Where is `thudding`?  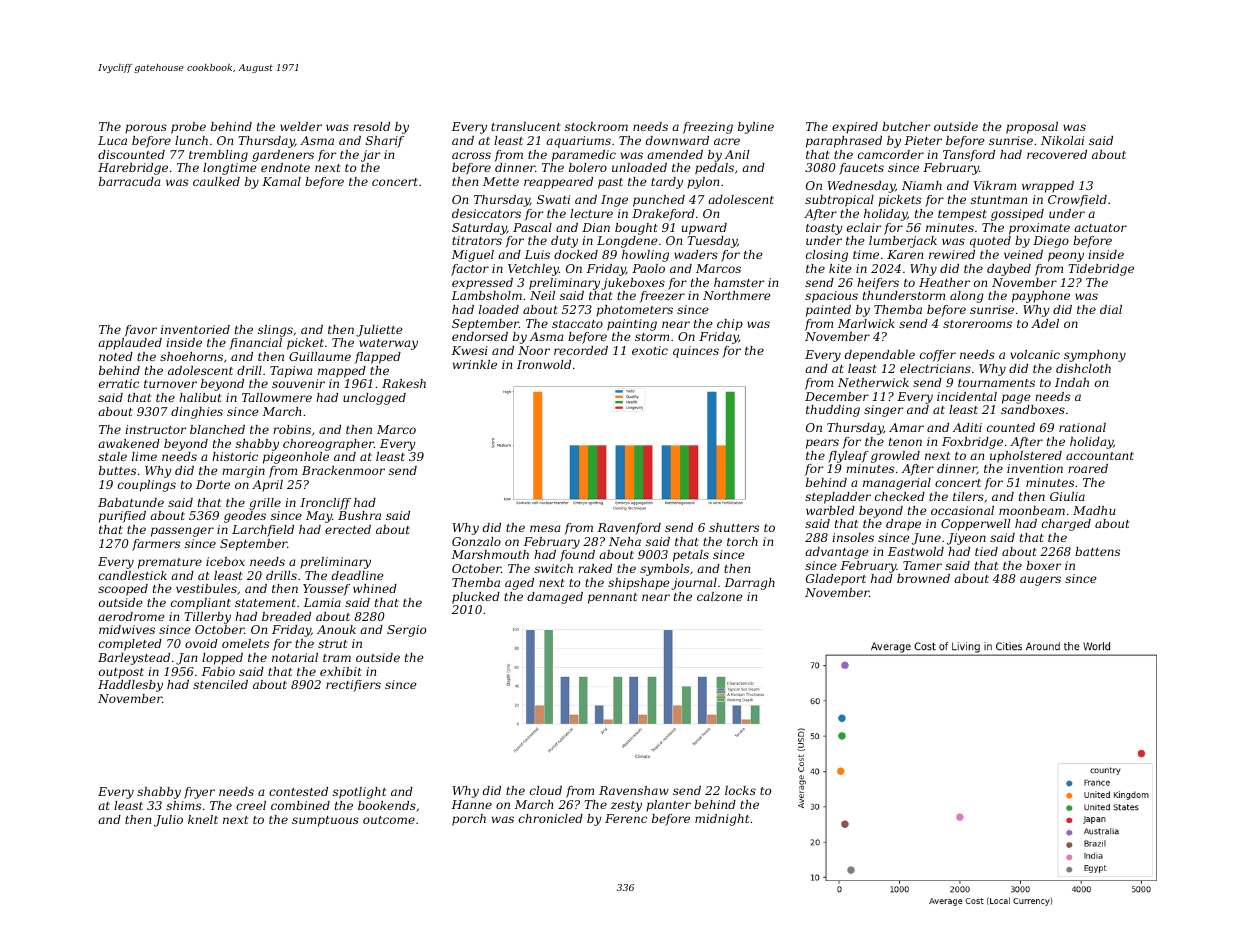 thudding is located at coordinates (833, 411).
